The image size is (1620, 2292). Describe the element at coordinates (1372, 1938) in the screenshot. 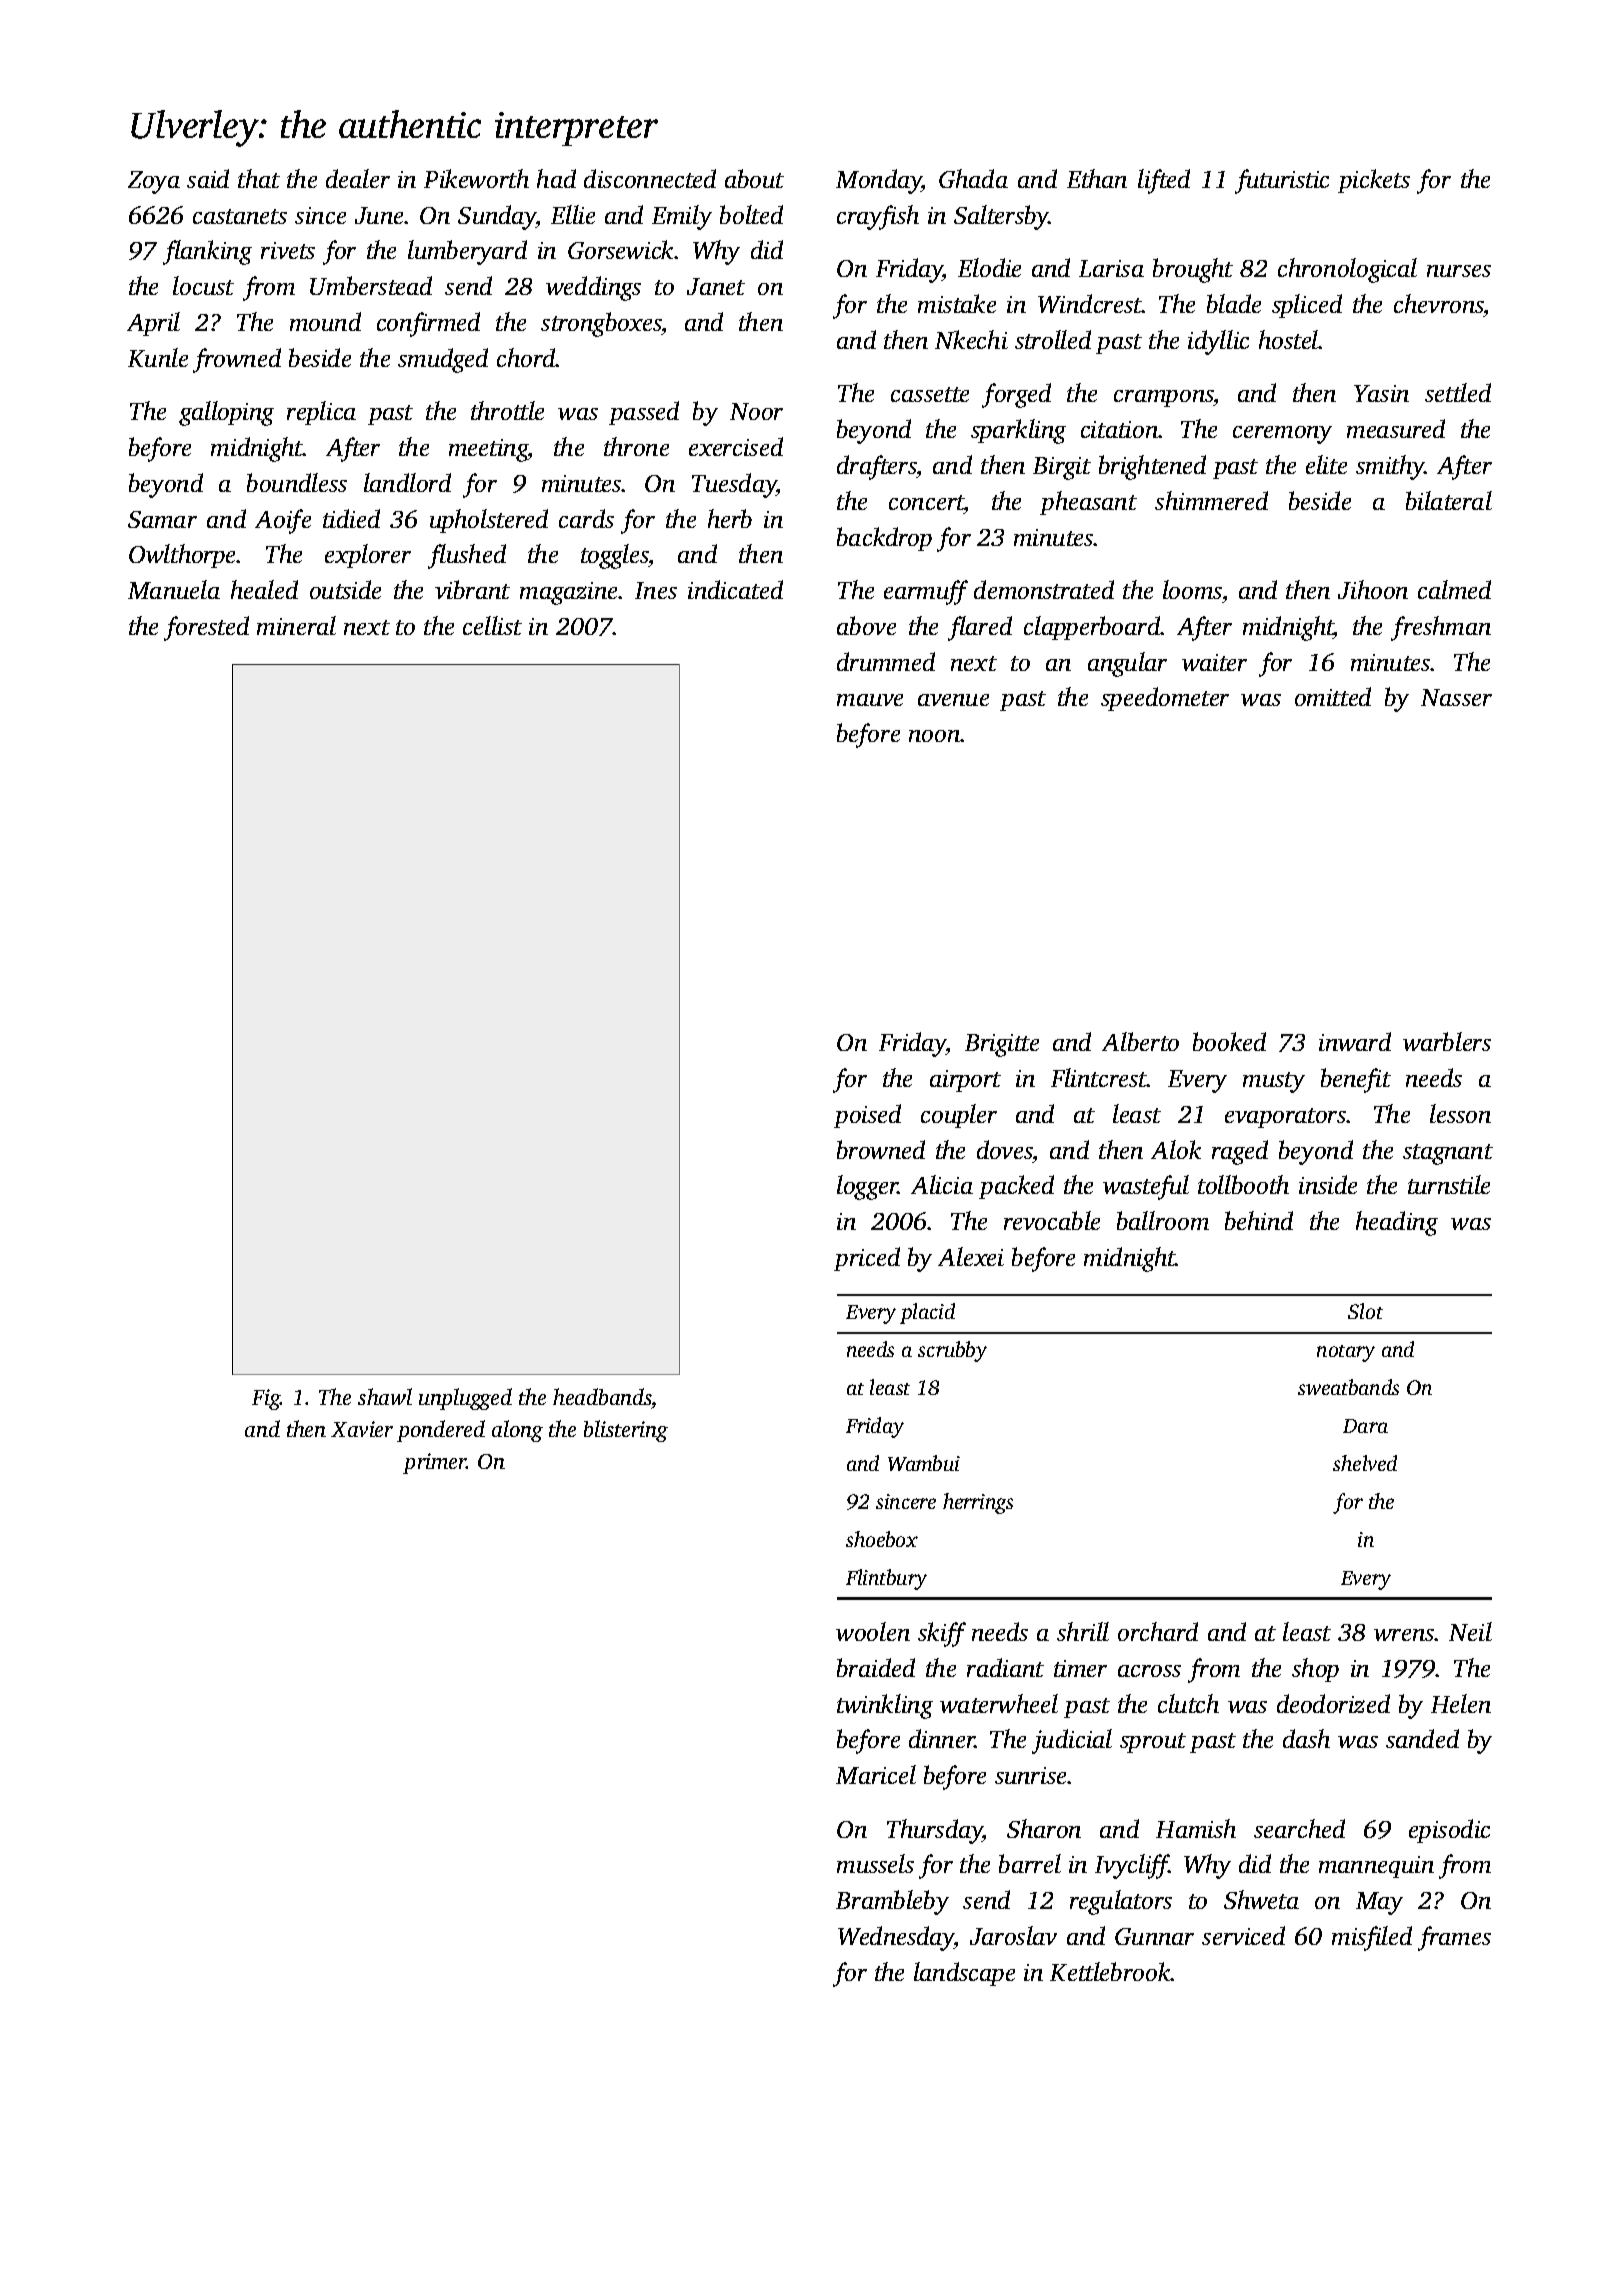

I see `misfiled` at that location.
